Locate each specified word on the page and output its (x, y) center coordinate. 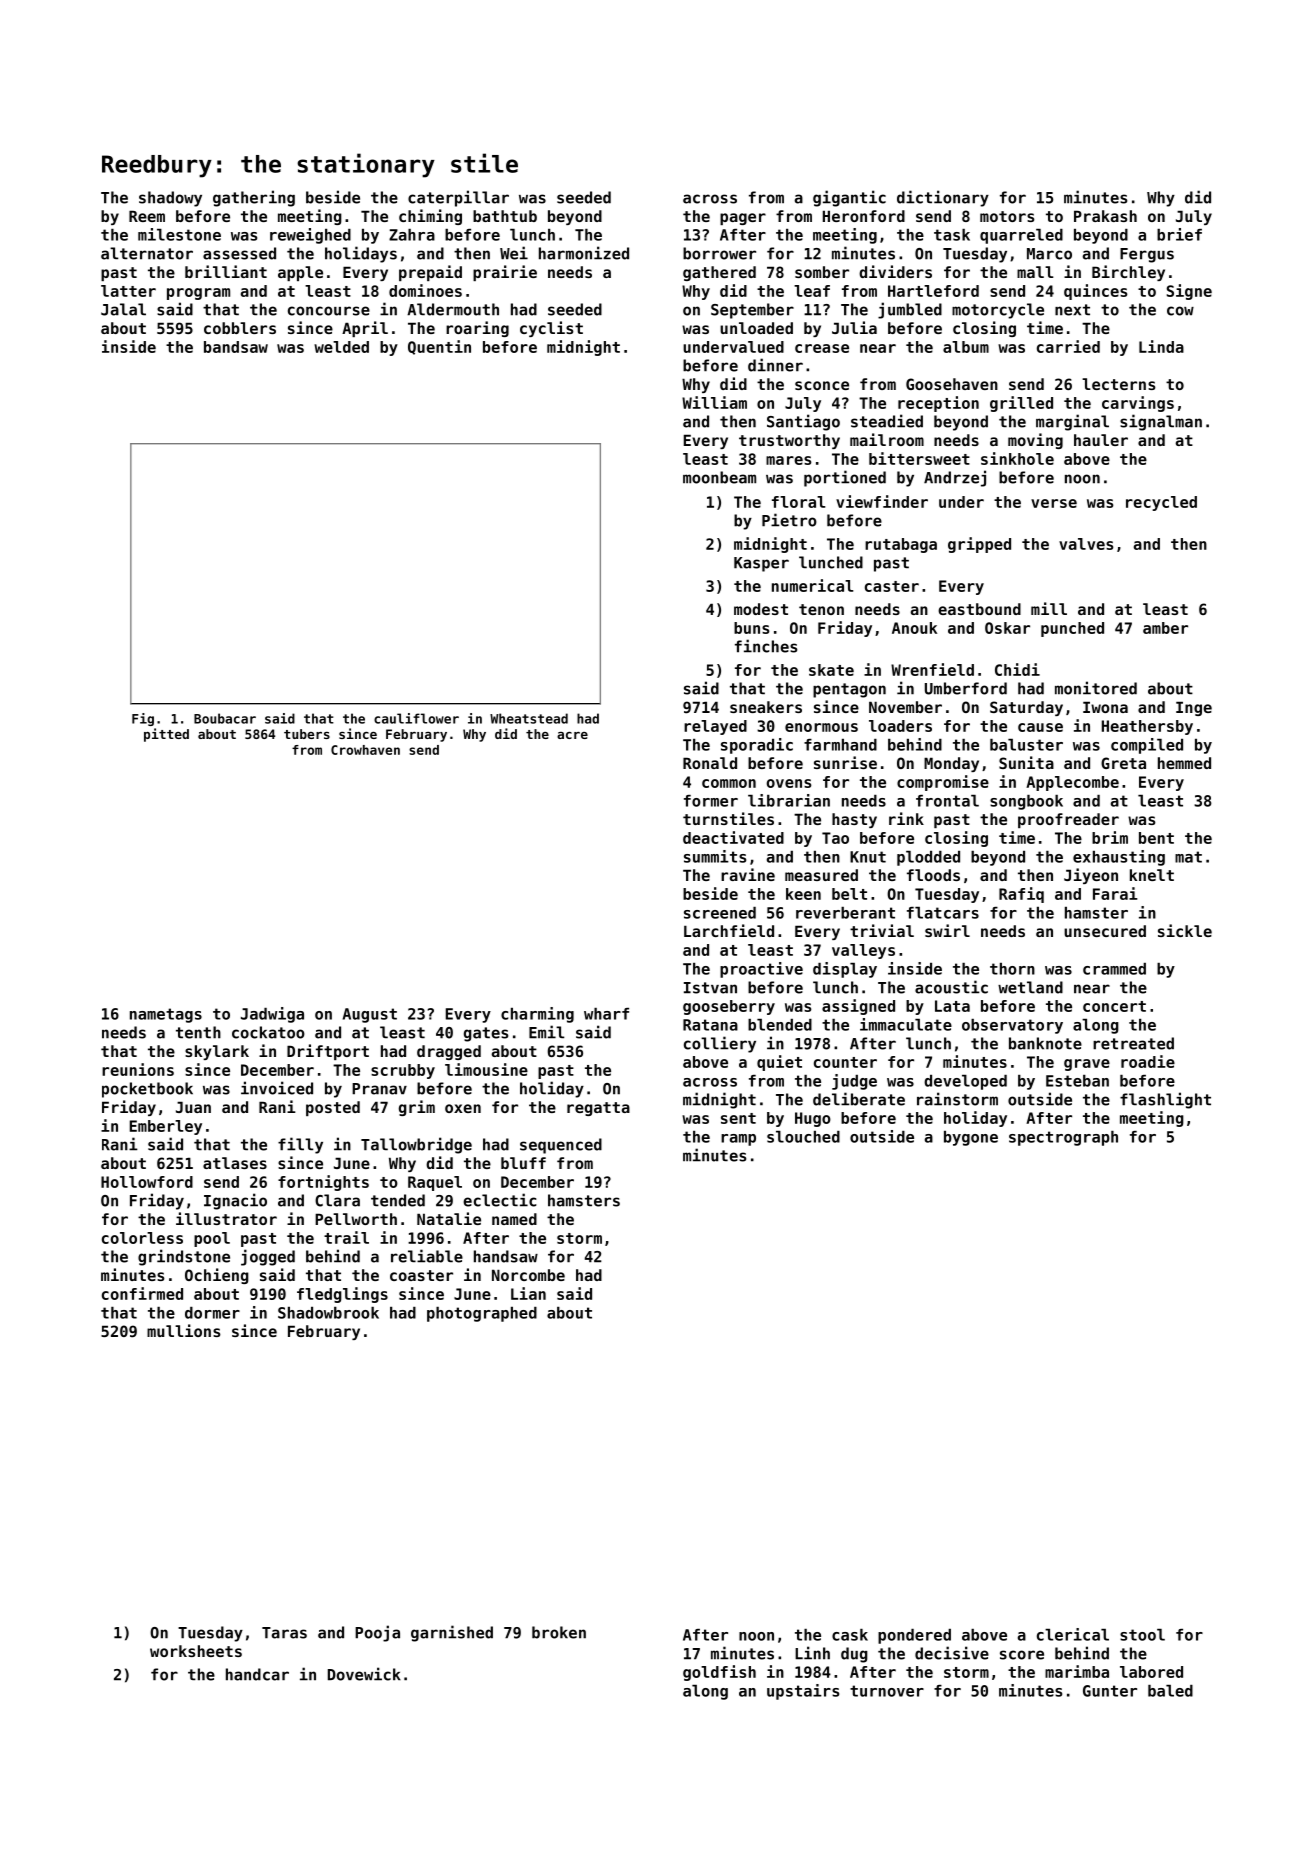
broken (559, 1632)
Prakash (1105, 216)
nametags (166, 1015)
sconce (822, 385)
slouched (803, 1137)
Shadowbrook (328, 1313)
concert (1114, 1006)
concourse (329, 311)
